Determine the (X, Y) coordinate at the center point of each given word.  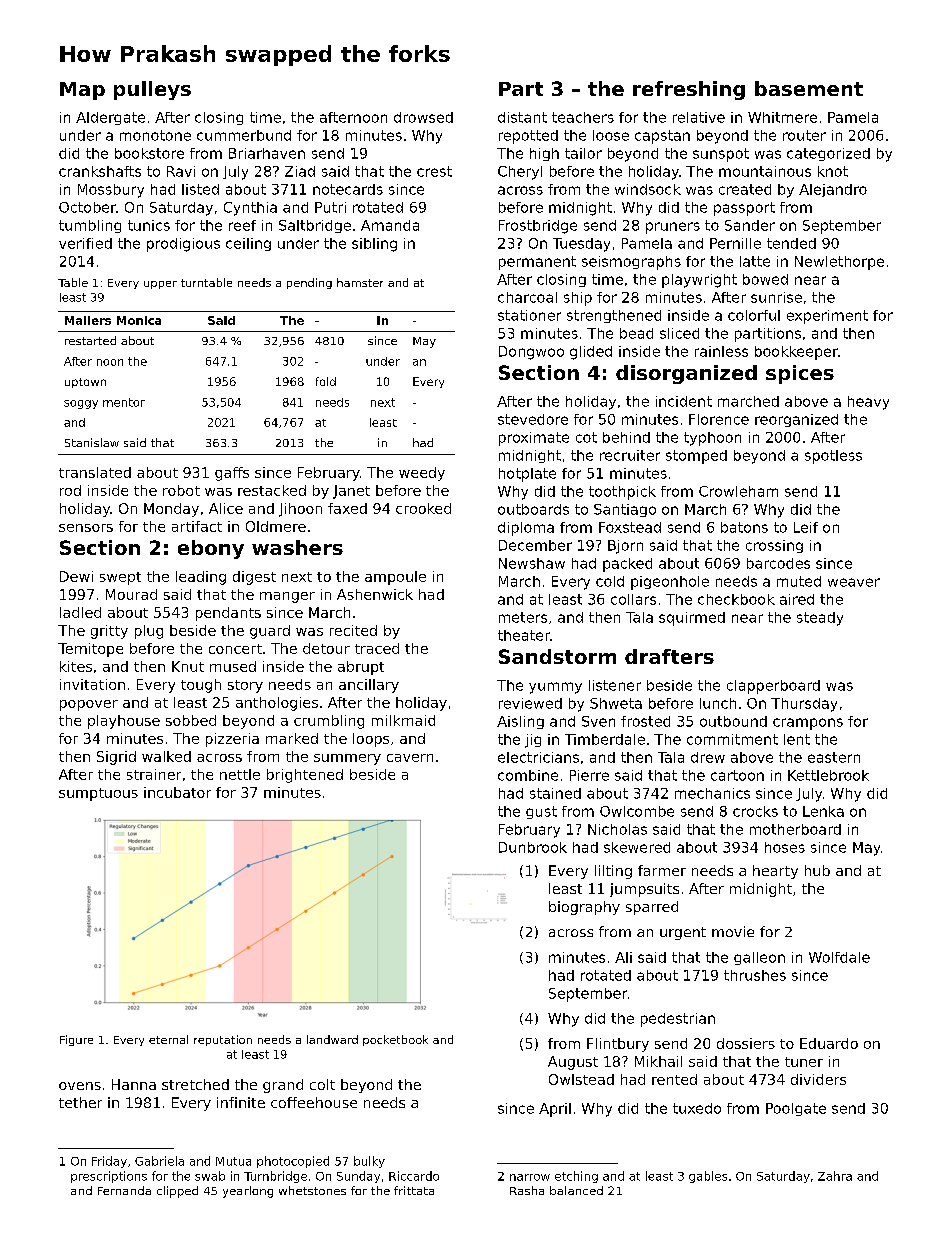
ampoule (395, 578)
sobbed (191, 720)
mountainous (765, 171)
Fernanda (124, 1190)
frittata (414, 1190)
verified (85, 243)
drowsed (423, 117)
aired (797, 599)
